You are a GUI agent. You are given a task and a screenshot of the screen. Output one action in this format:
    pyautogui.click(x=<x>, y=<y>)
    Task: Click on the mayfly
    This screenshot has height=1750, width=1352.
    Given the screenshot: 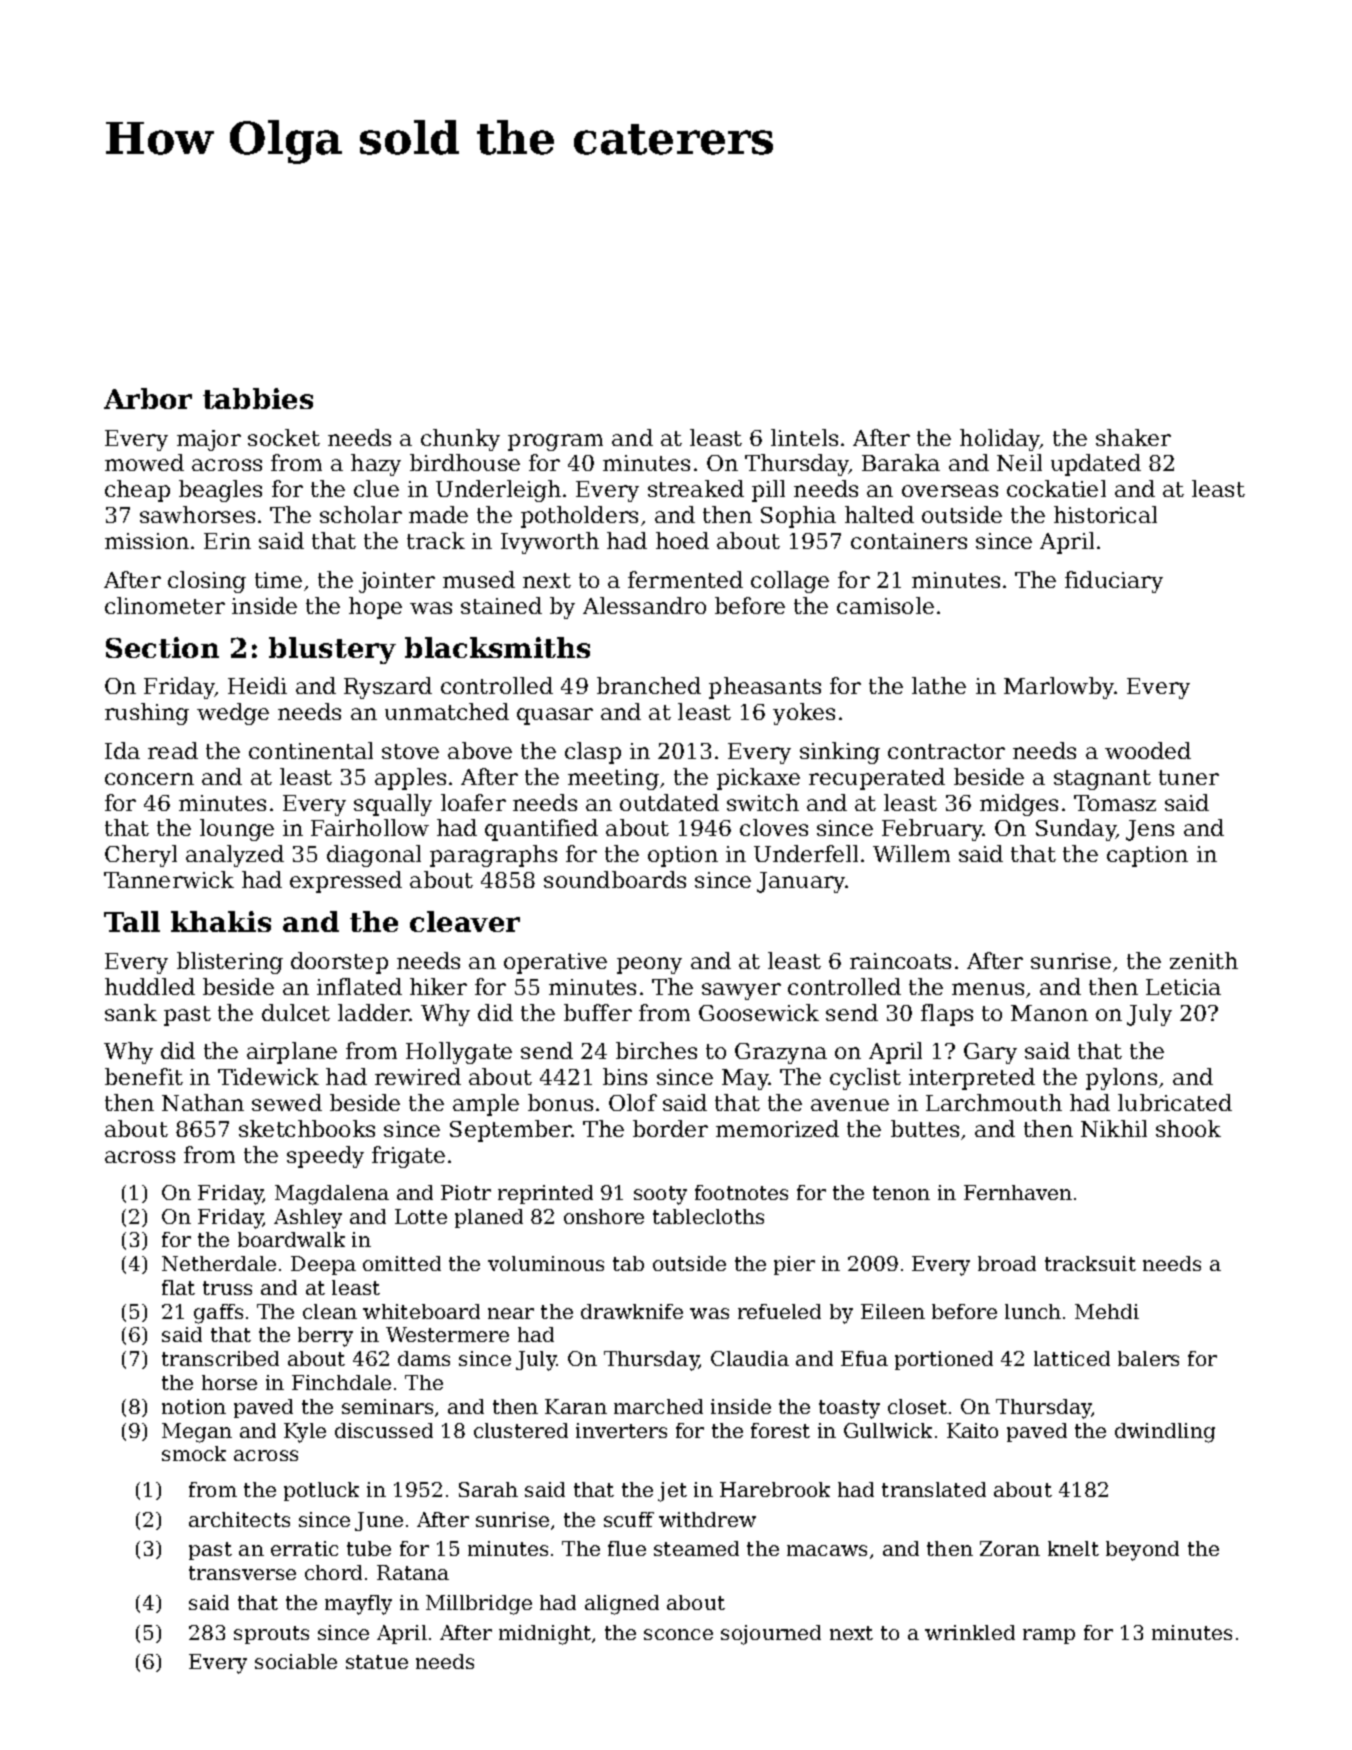 What is the action you would take?
    pyautogui.click(x=358, y=1605)
